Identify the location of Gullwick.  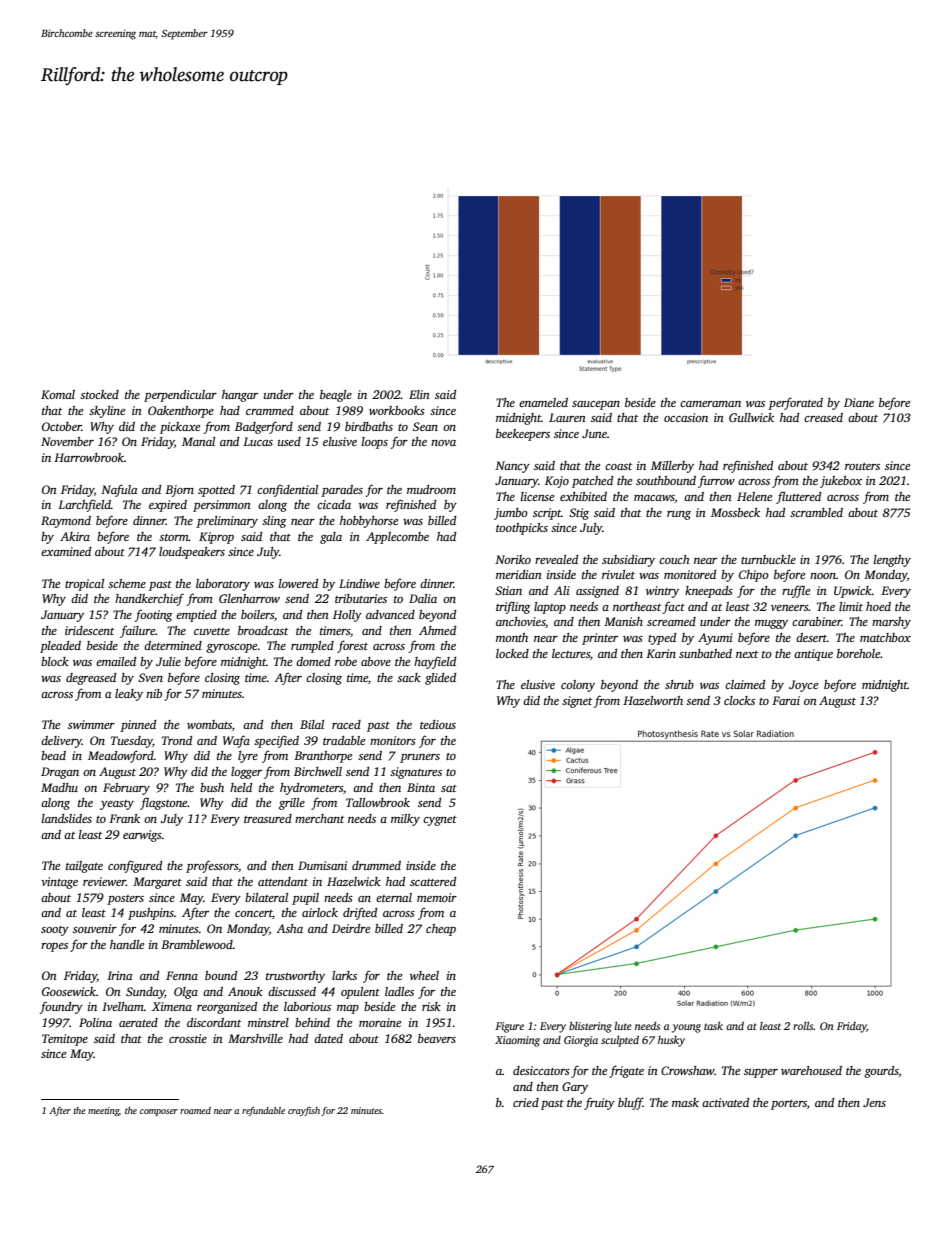
(751, 417).
